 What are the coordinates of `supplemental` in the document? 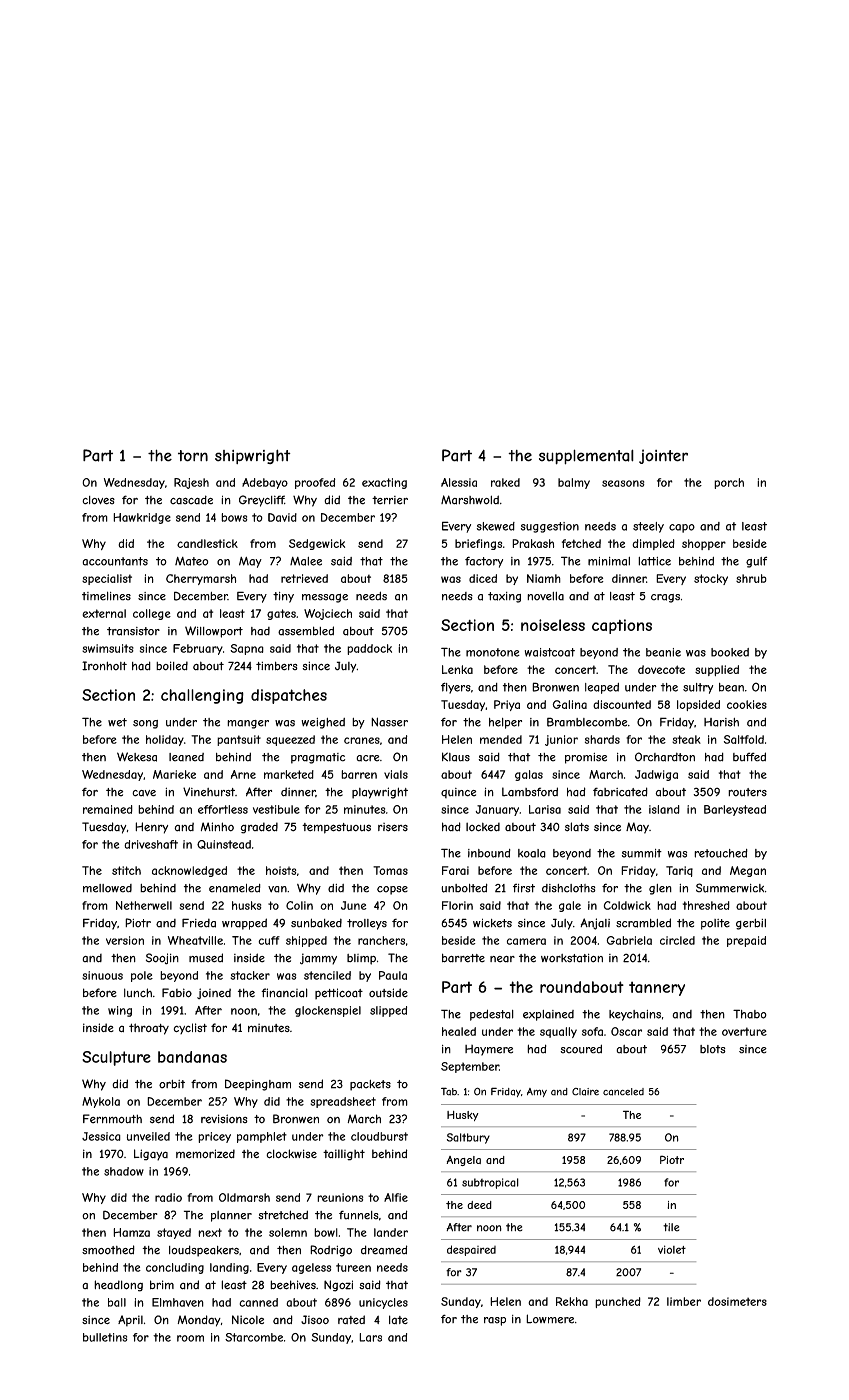 It's located at (586, 457).
